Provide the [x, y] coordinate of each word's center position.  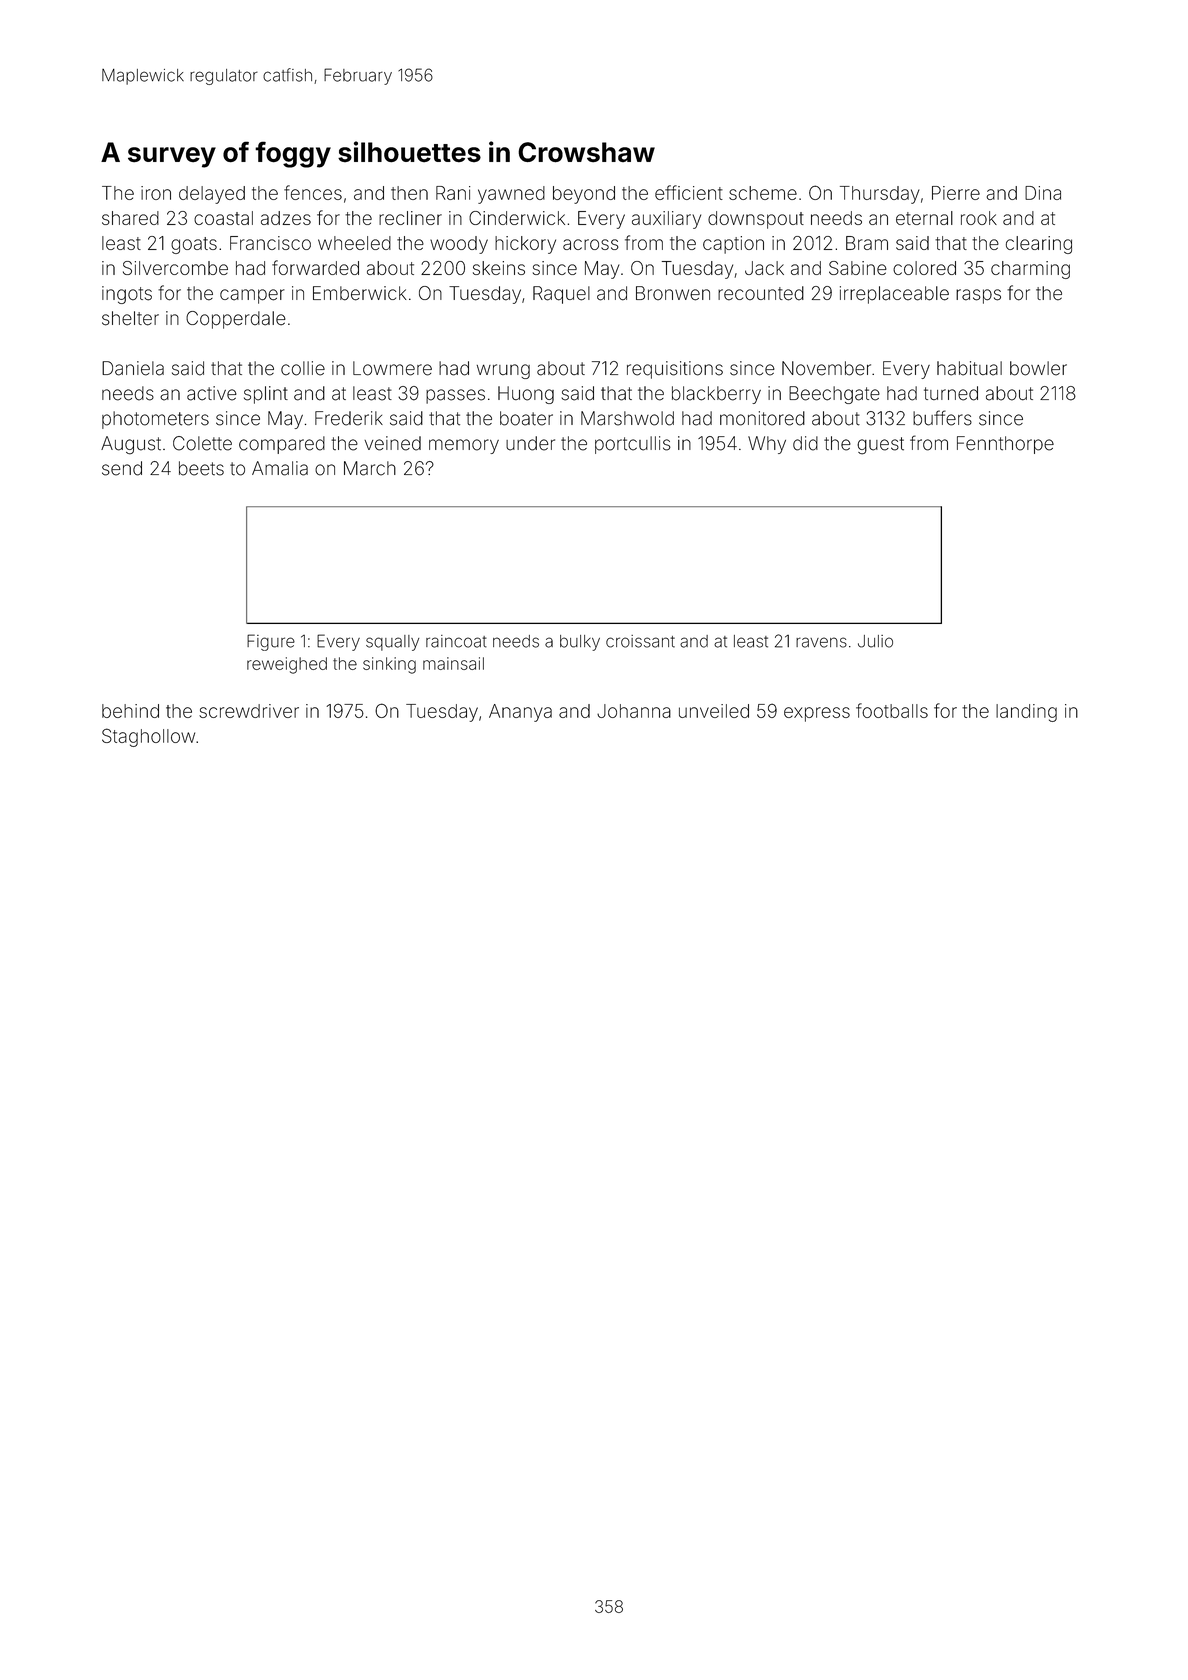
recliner [410, 218]
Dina [1043, 193]
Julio [875, 641]
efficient [689, 192]
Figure [271, 642]
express [817, 714]
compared [282, 445]
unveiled [714, 711]
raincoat [456, 641]
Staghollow [148, 737]
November [826, 368]
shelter [130, 318]
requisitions [675, 370]
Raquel [561, 295]
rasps [978, 296]
